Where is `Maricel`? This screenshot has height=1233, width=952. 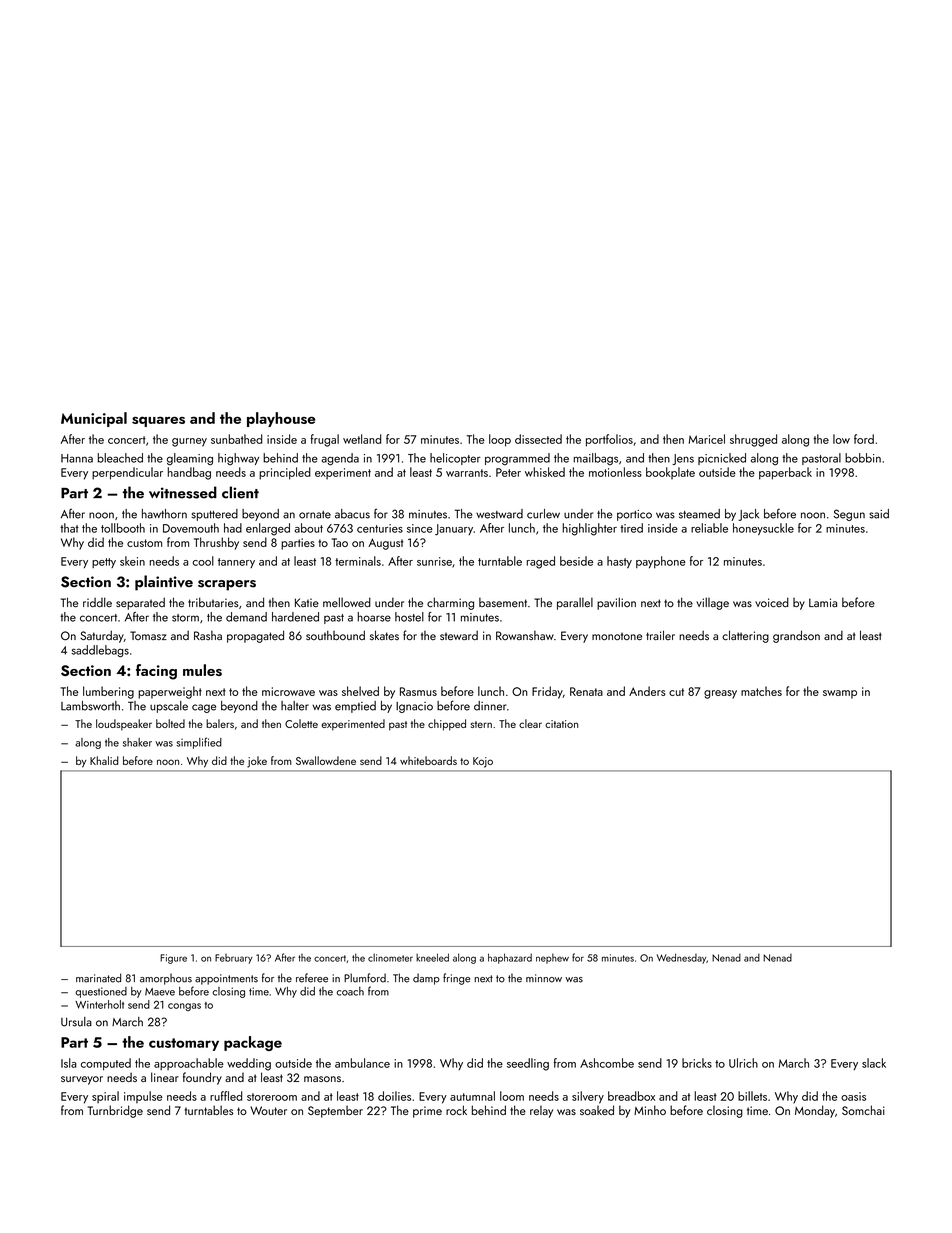
Maricel is located at coordinates (707, 439).
